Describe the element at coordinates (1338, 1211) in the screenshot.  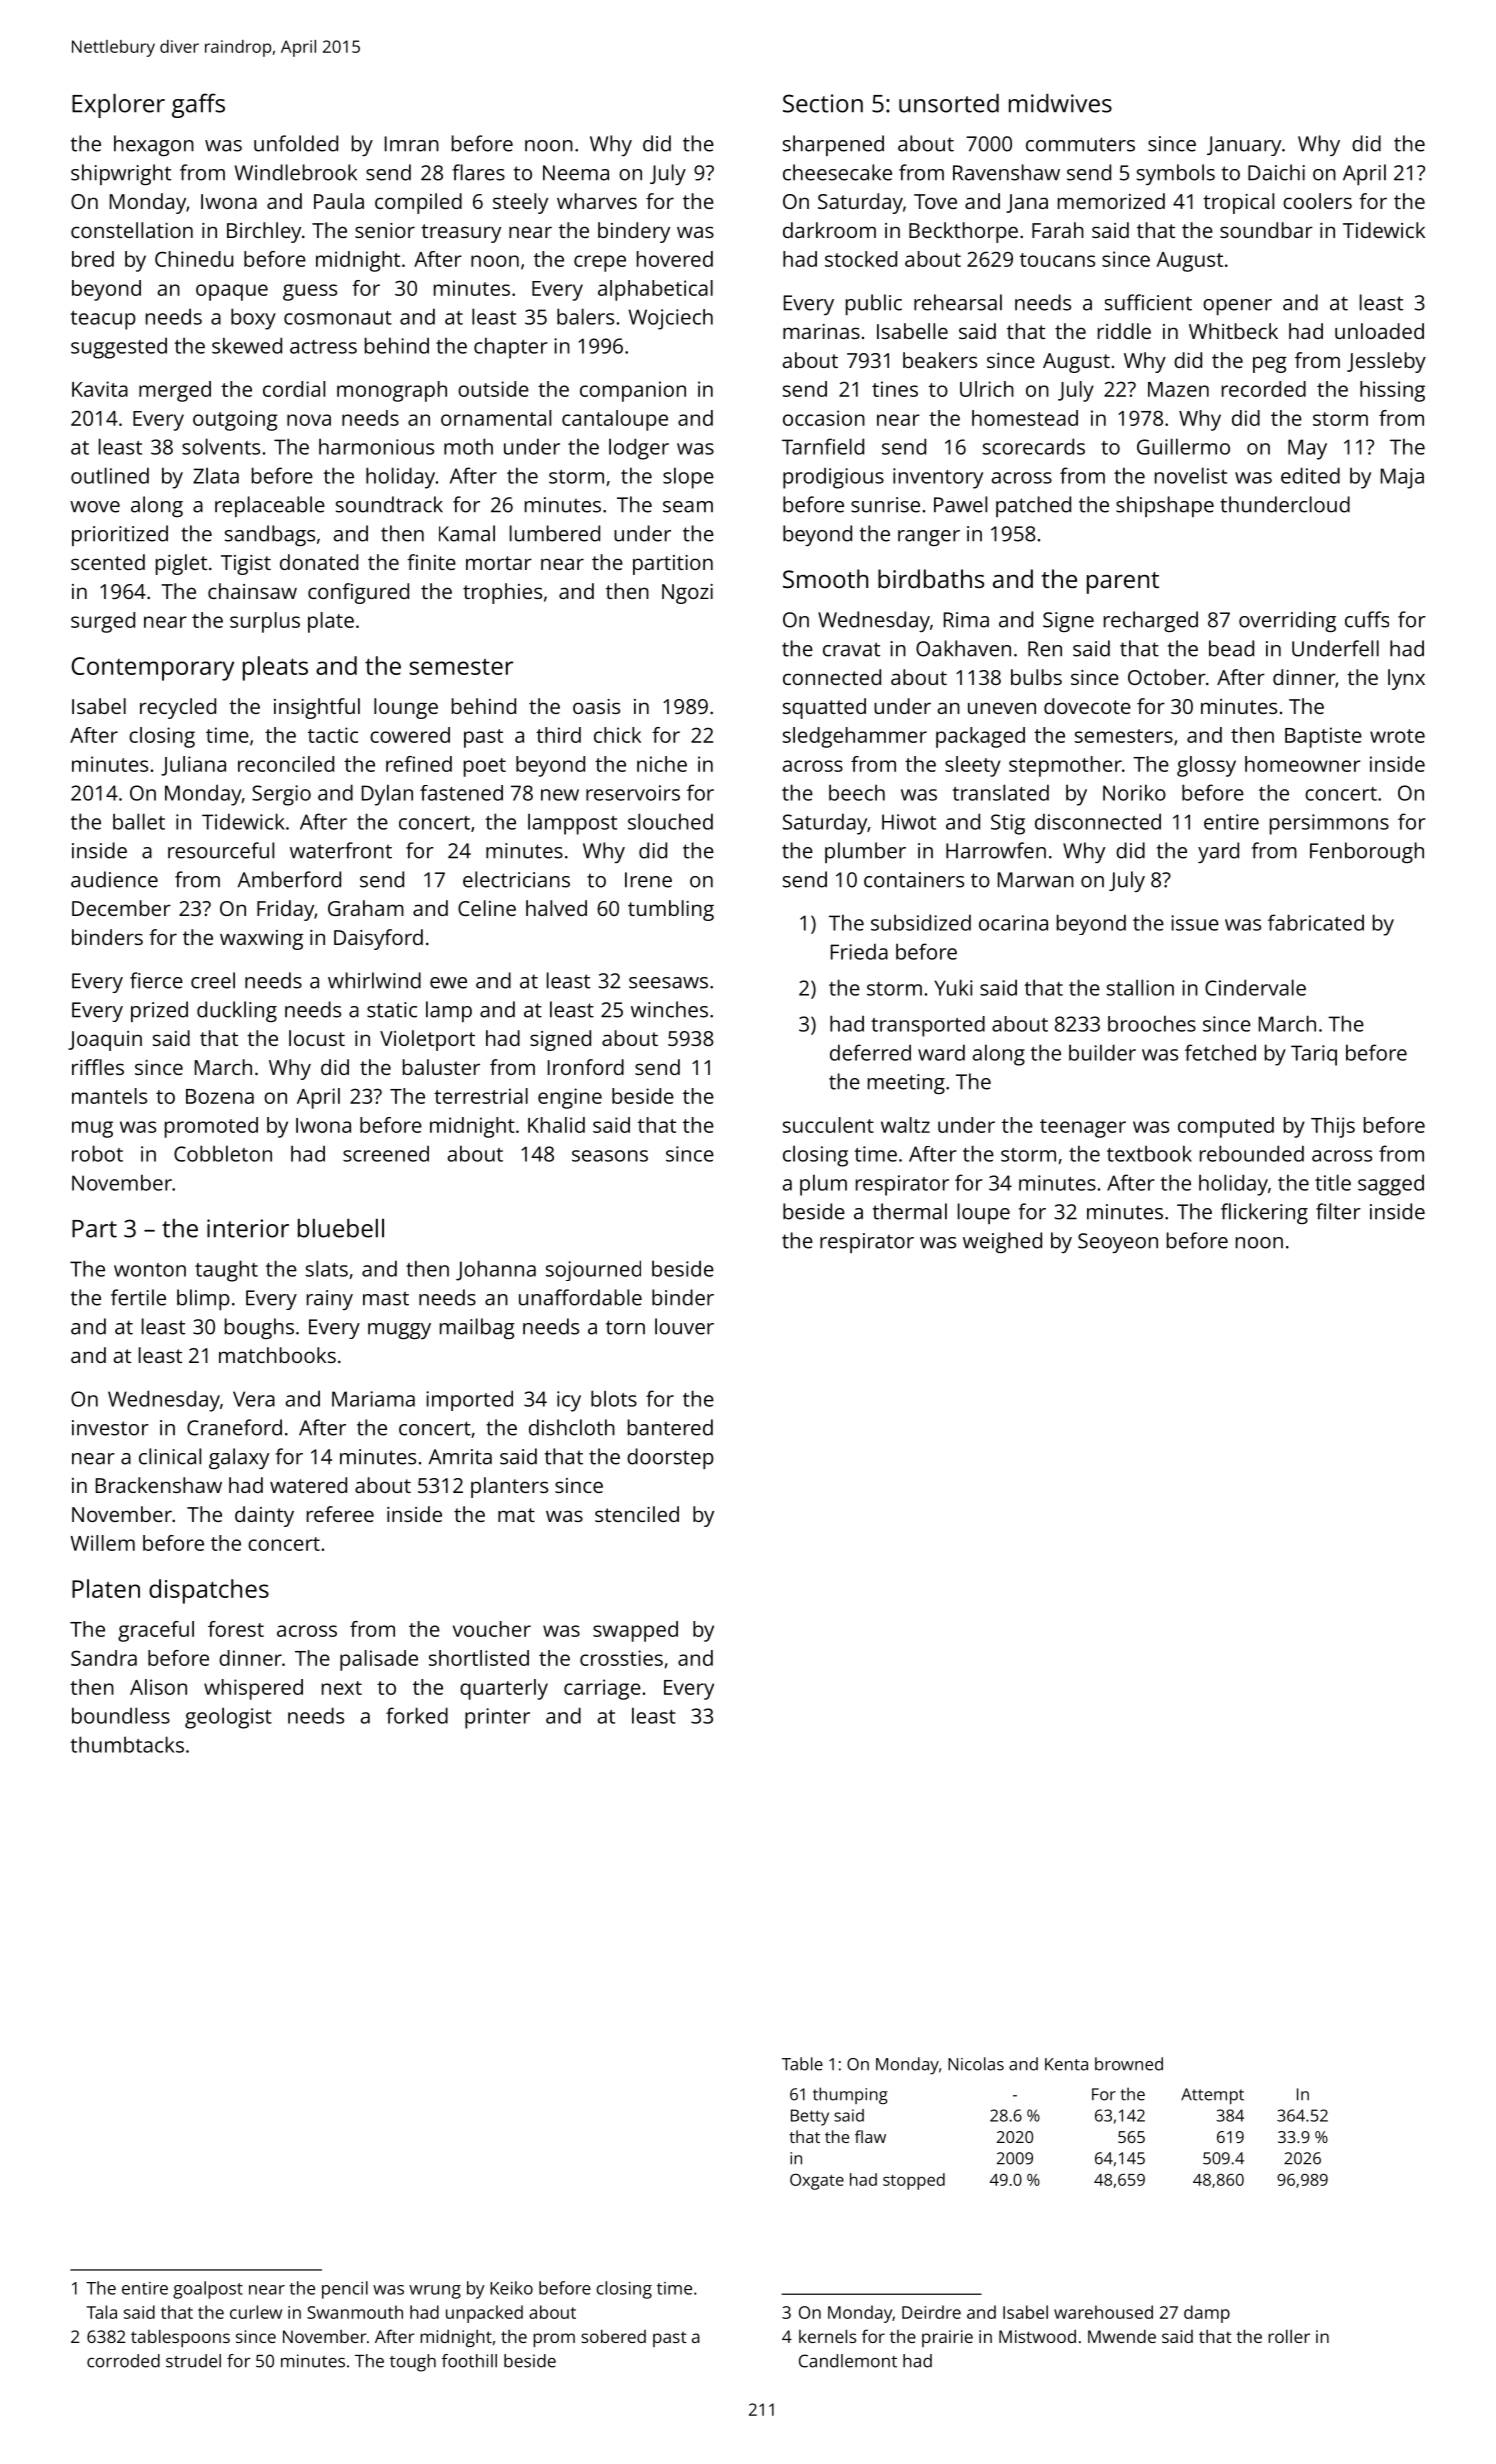
I see `filter` at that location.
